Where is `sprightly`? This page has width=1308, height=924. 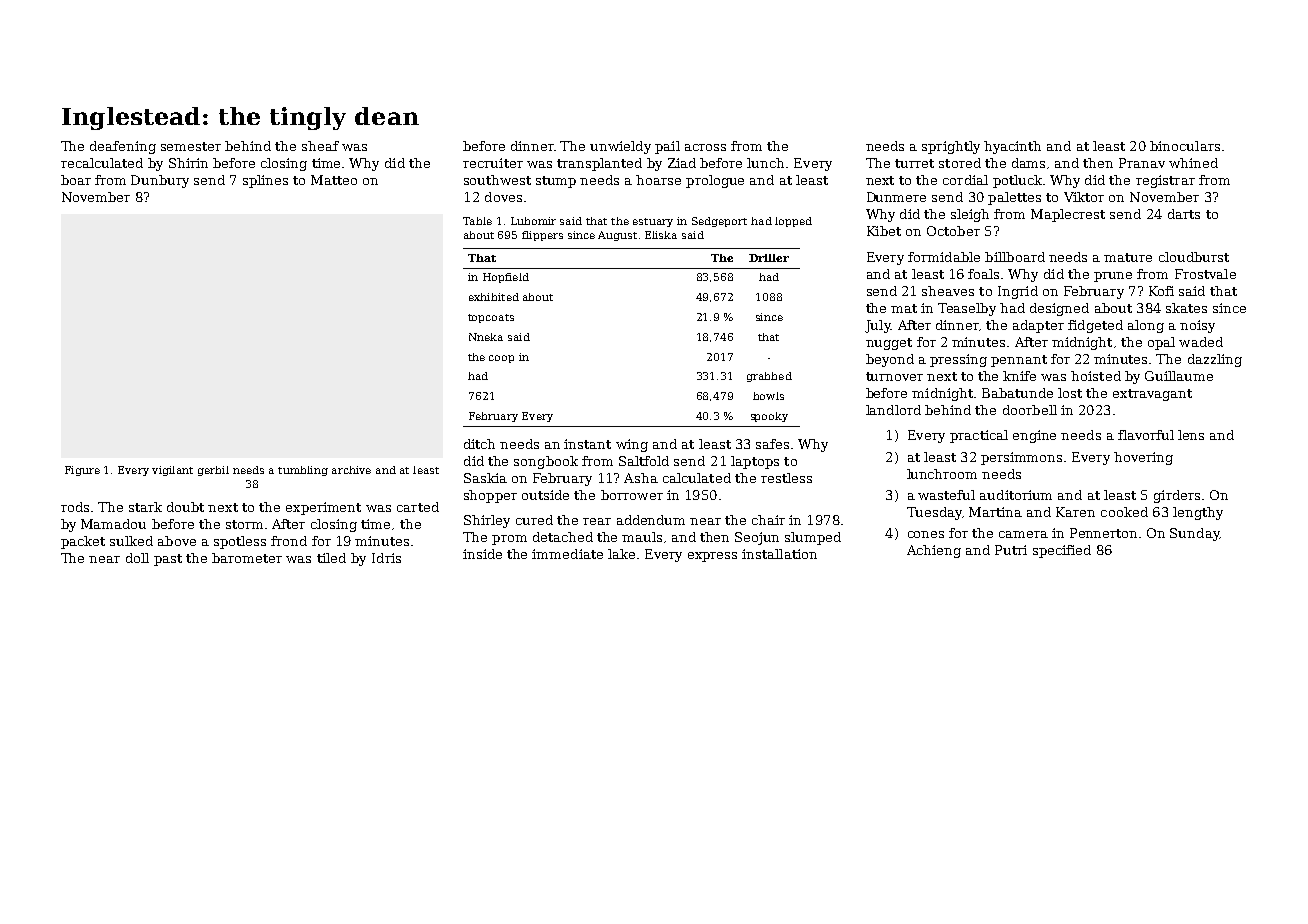
sprightly is located at coordinates (951, 147).
